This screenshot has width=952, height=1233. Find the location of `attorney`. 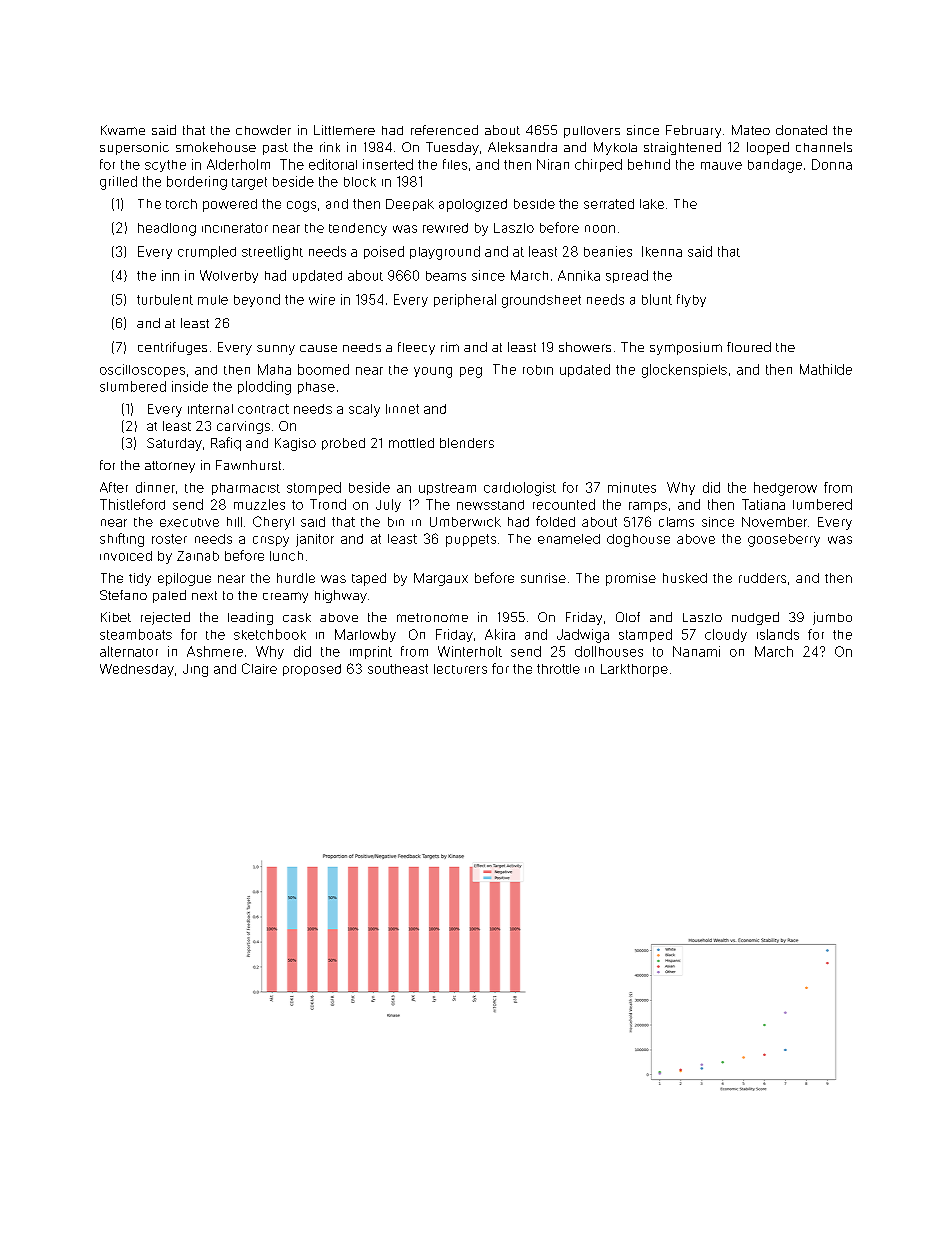

attorney is located at coordinates (170, 467).
